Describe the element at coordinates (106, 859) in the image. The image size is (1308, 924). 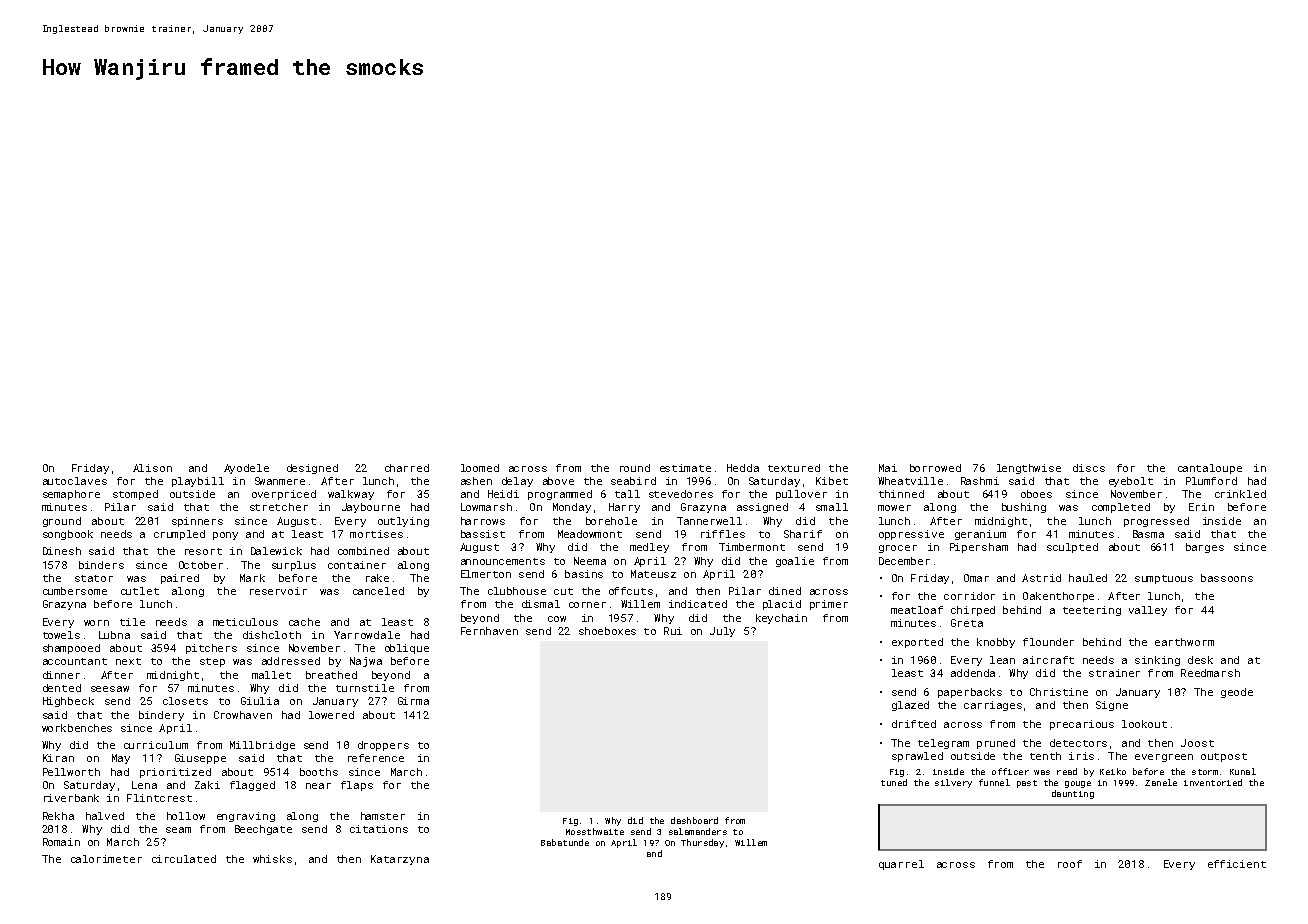
I see `calorimeter` at that location.
